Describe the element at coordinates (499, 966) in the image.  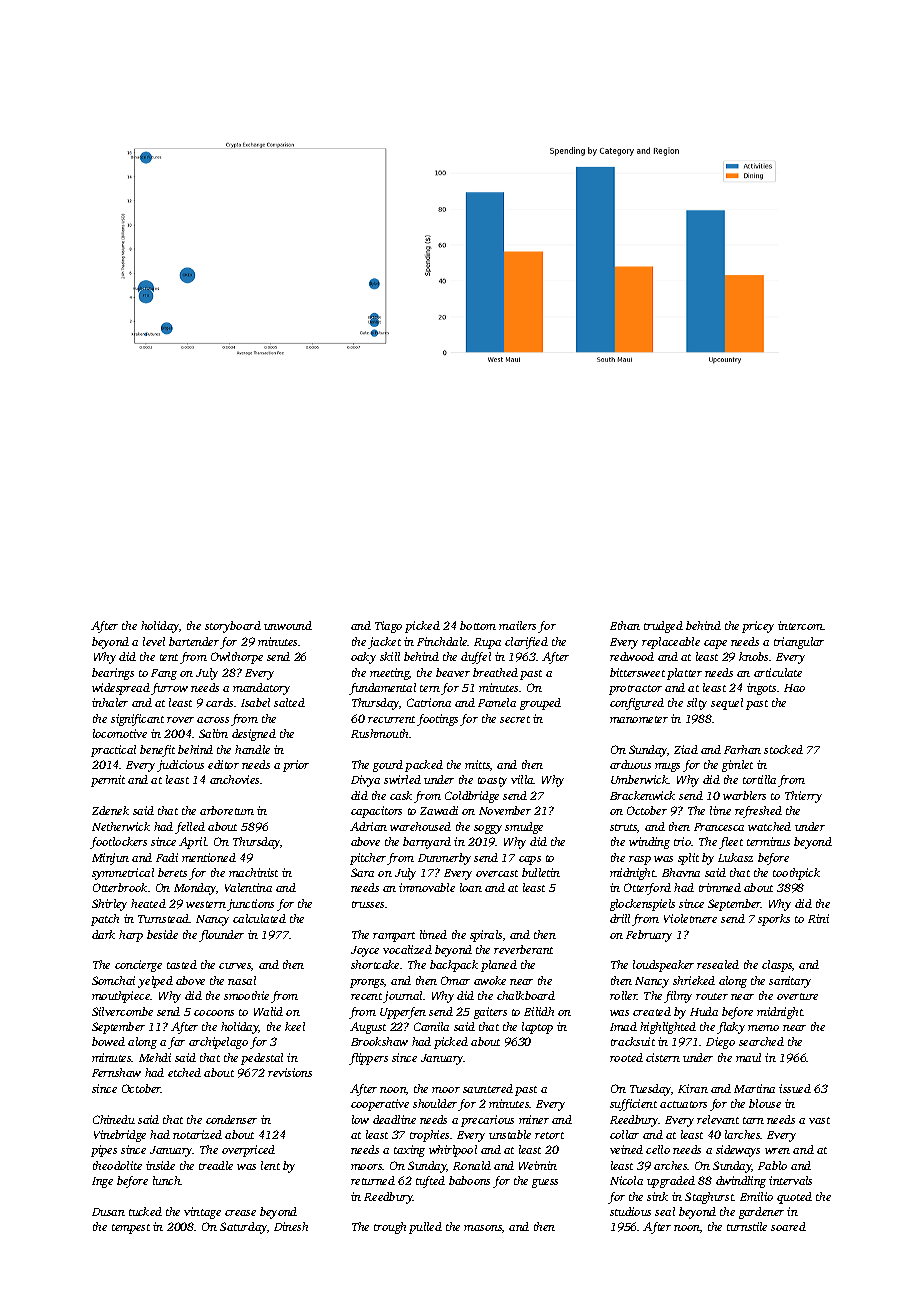
I see `planed` at that location.
